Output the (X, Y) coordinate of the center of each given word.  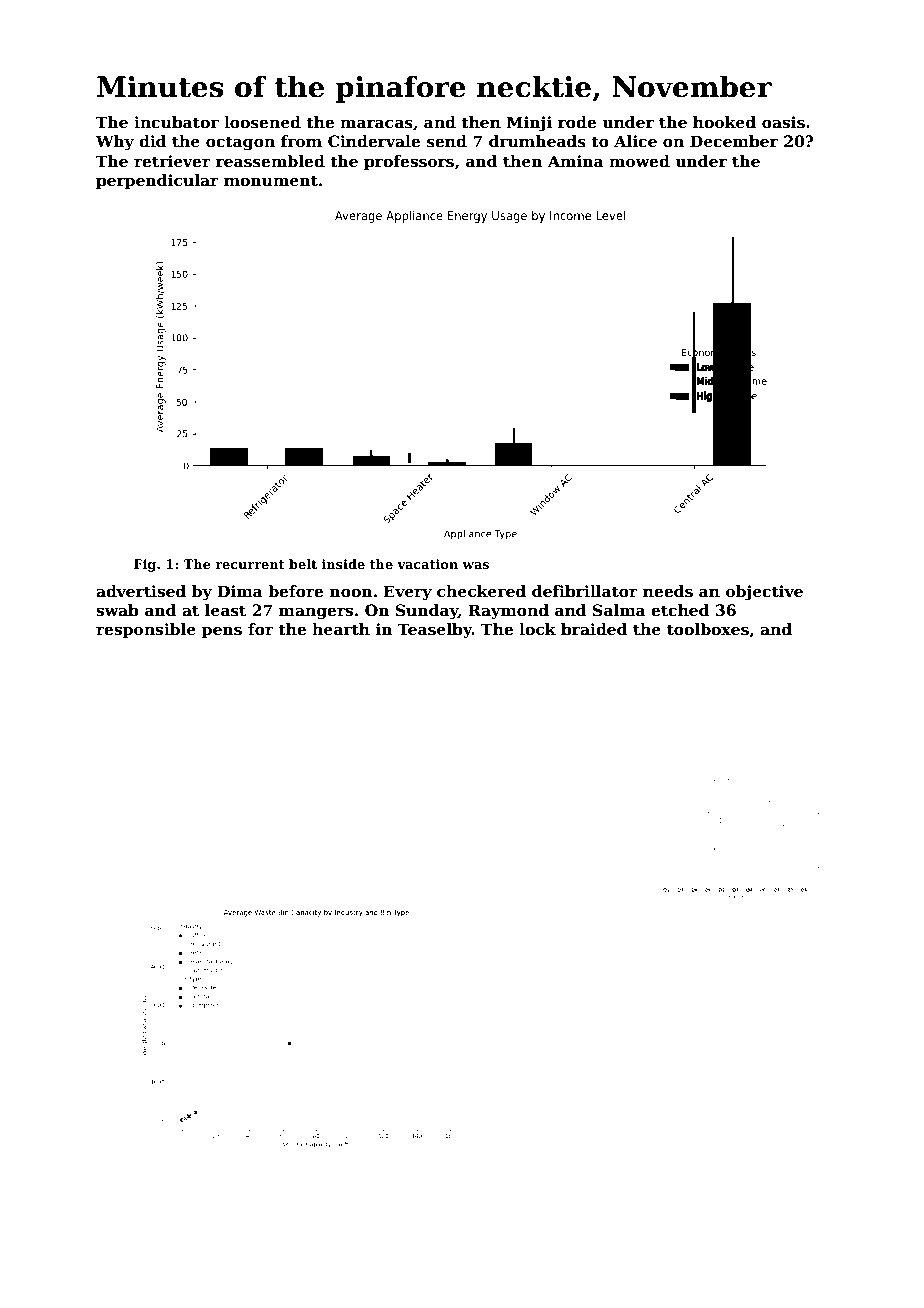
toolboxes (708, 629)
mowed (639, 161)
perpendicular (157, 181)
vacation (427, 564)
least (225, 610)
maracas (376, 124)
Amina (576, 161)
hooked (724, 122)
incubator (176, 122)
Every (408, 593)
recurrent (250, 564)
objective (764, 593)
